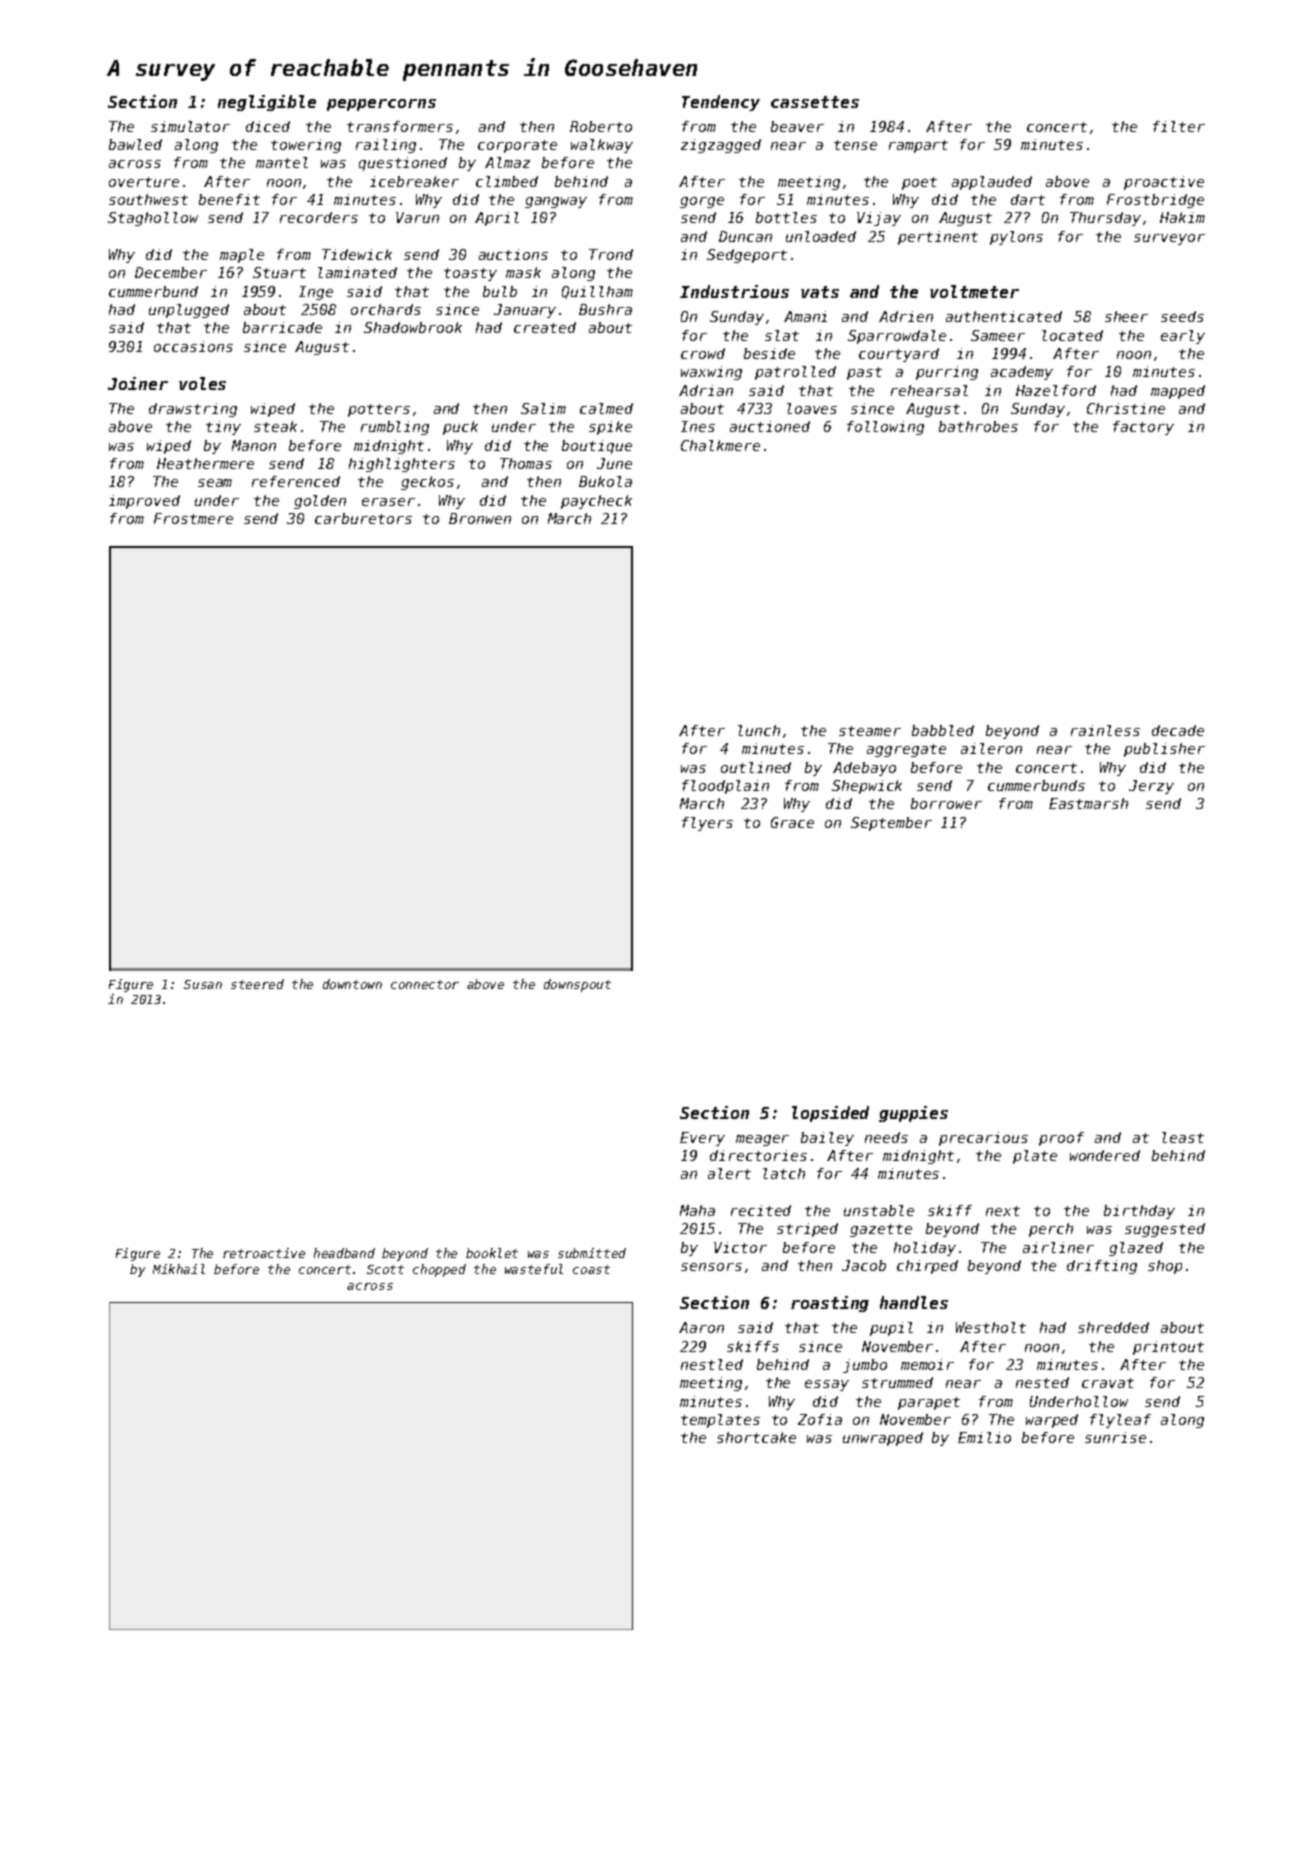 This document has height=1858, width=1314. Describe the element at coordinates (978, 426) in the document. I see `bathrobes` at that location.
